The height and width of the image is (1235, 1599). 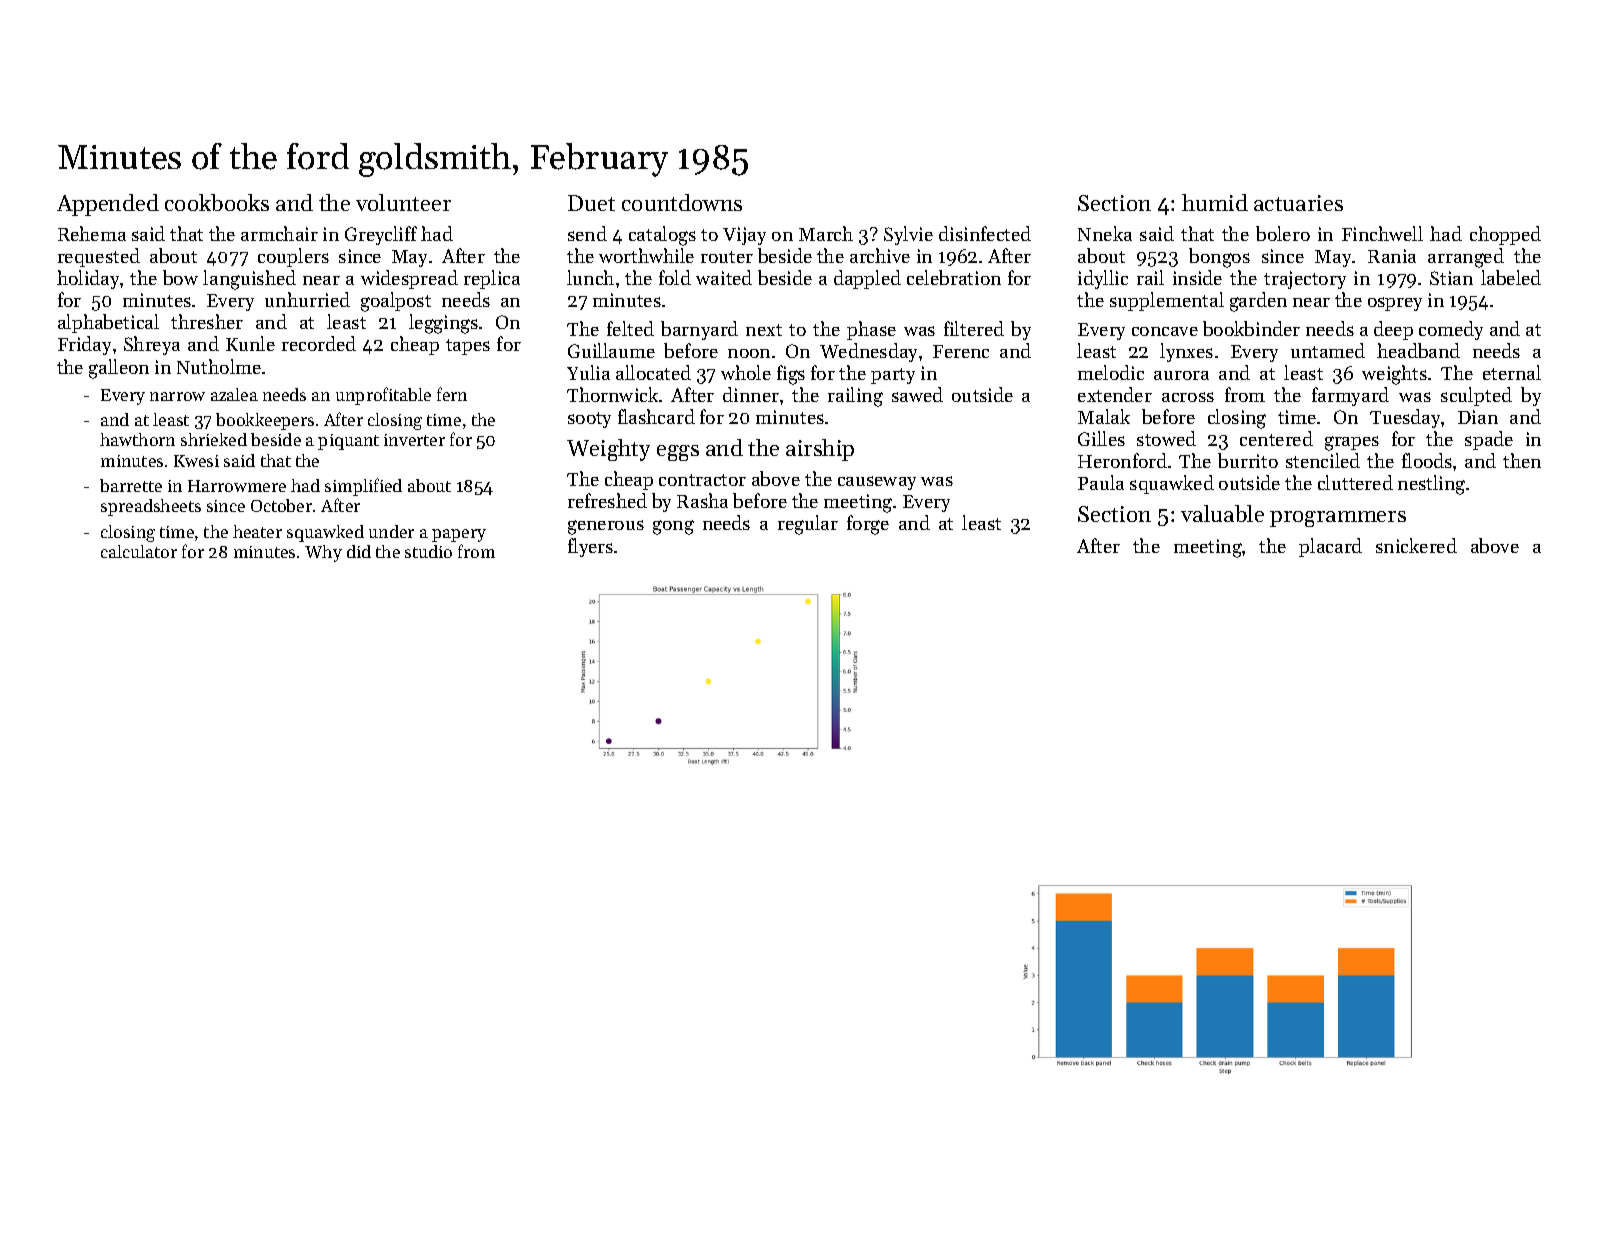 I want to click on actuaries, so click(x=1298, y=203).
